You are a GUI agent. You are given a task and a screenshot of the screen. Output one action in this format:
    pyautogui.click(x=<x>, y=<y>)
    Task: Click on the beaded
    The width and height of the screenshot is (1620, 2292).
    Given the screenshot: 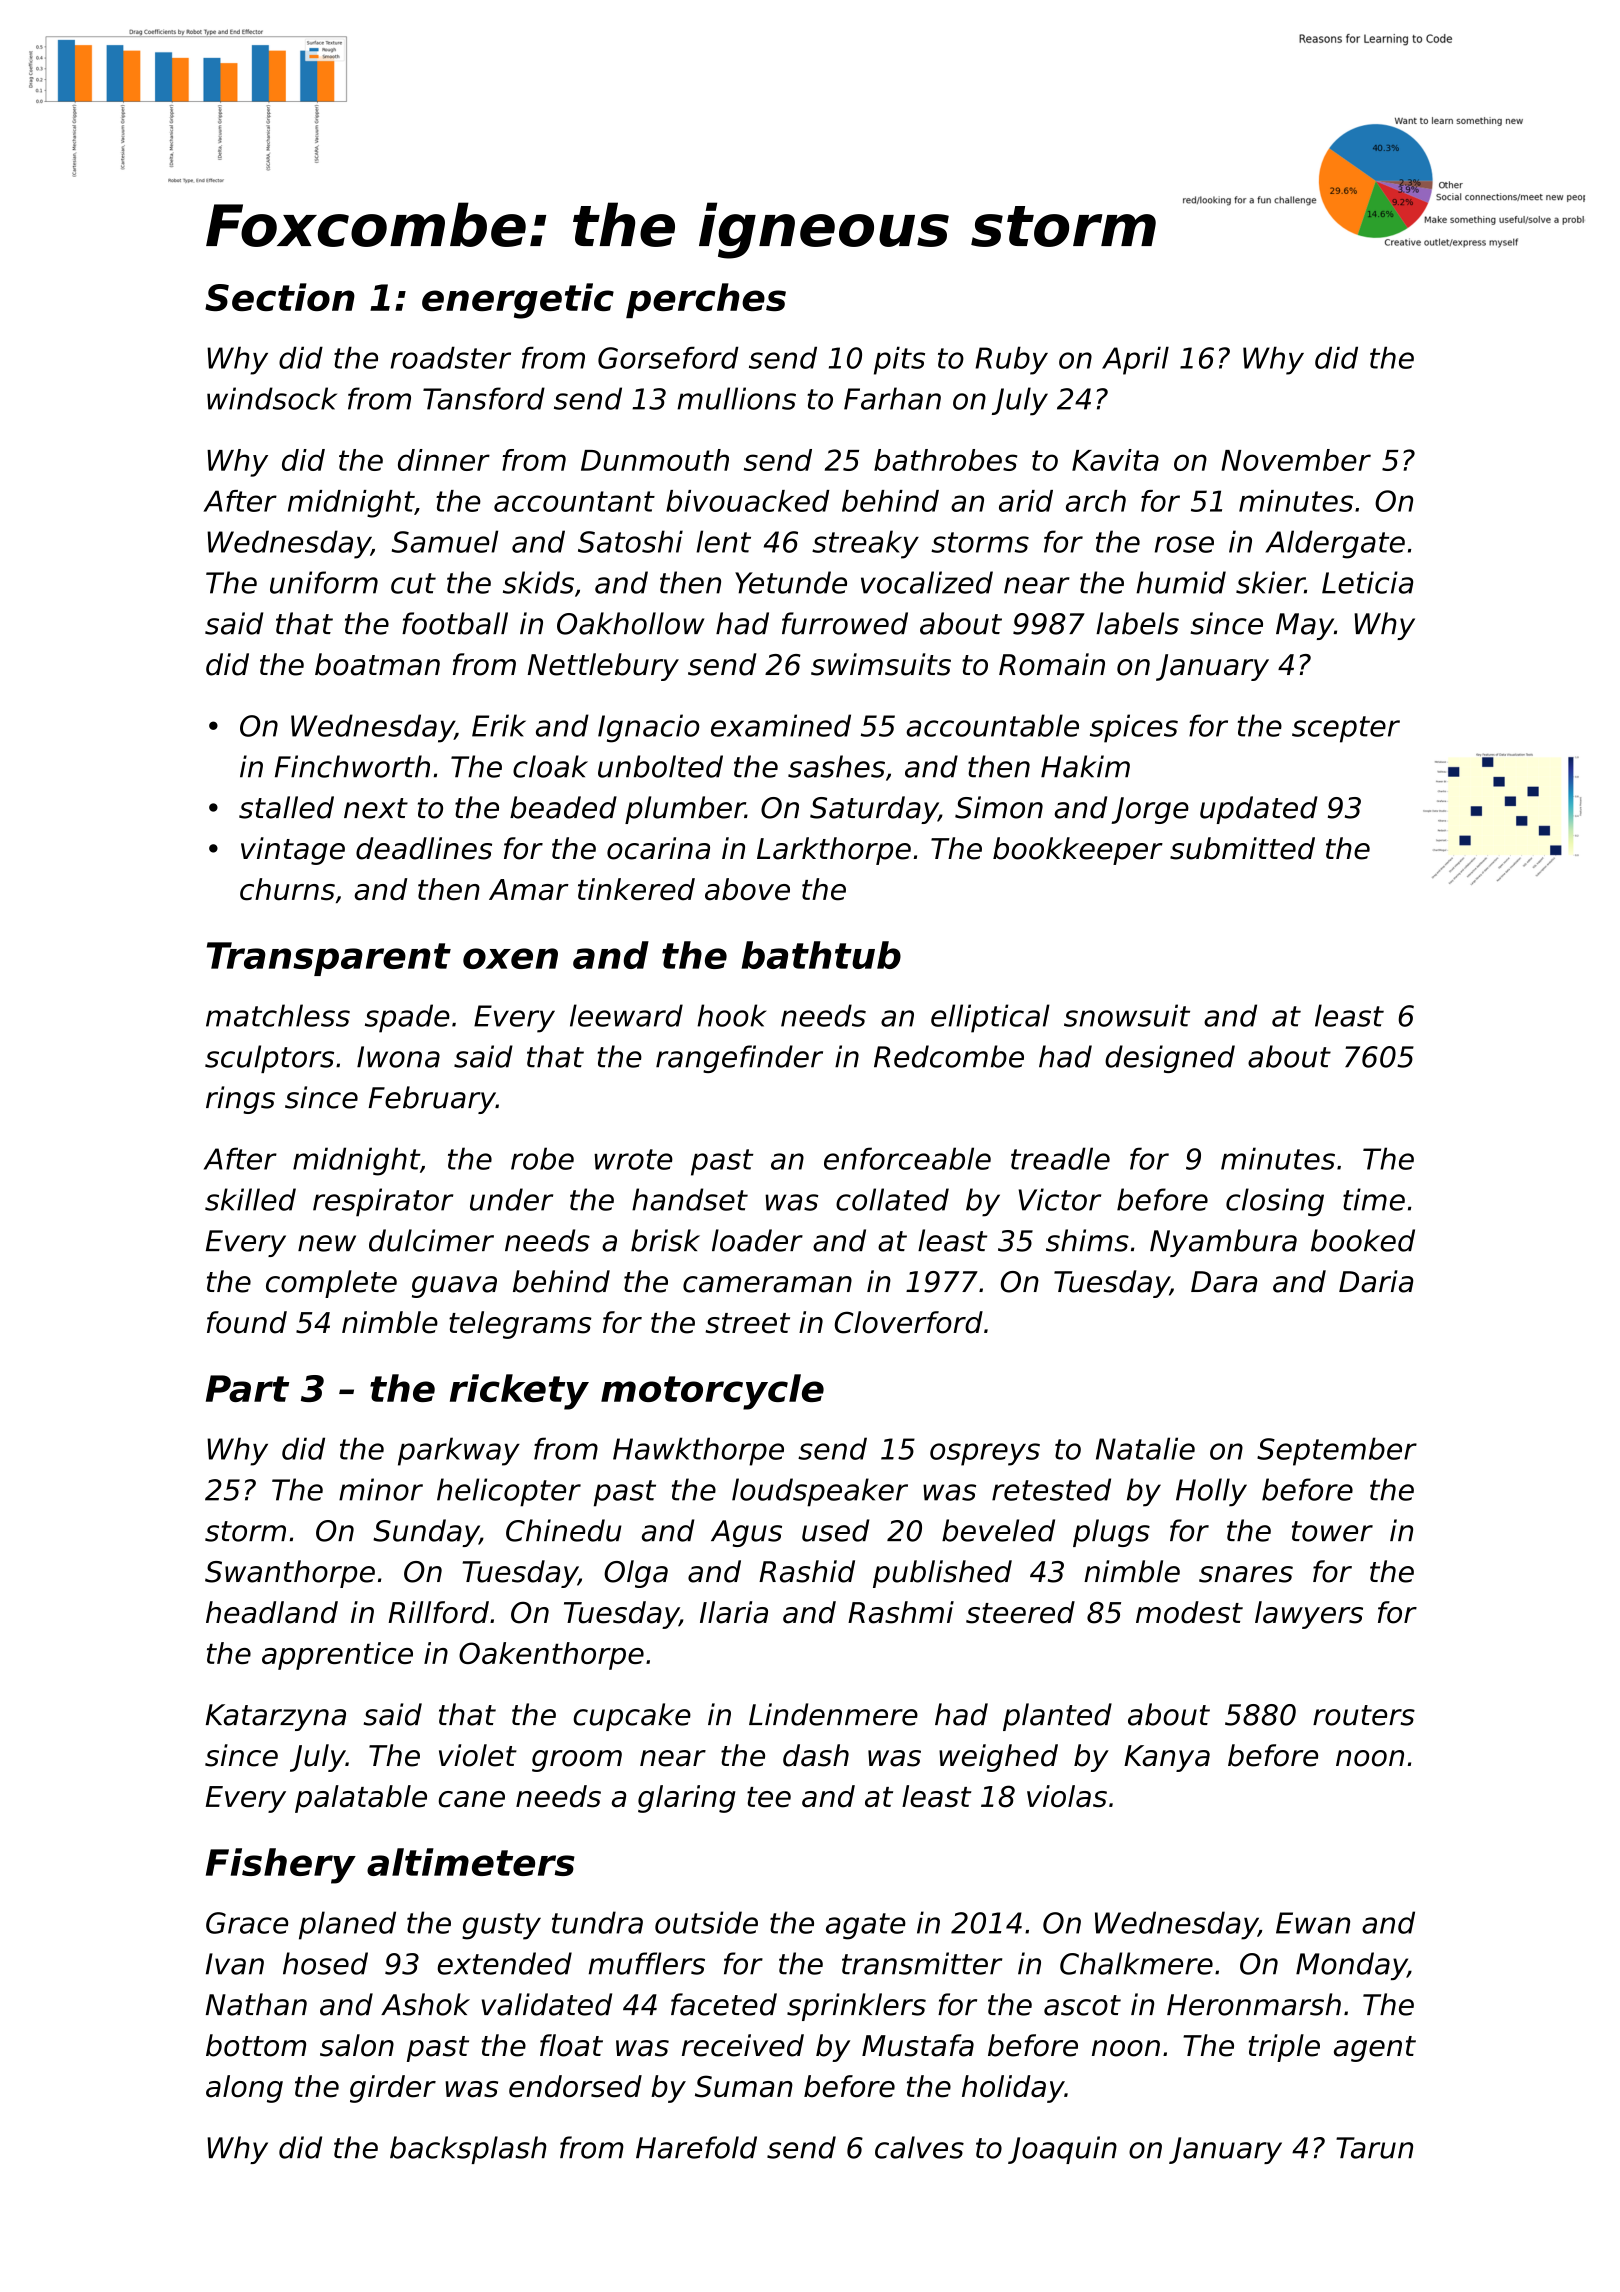 What is the action you would take?
    pyautogui.click(x=563, y=807)
